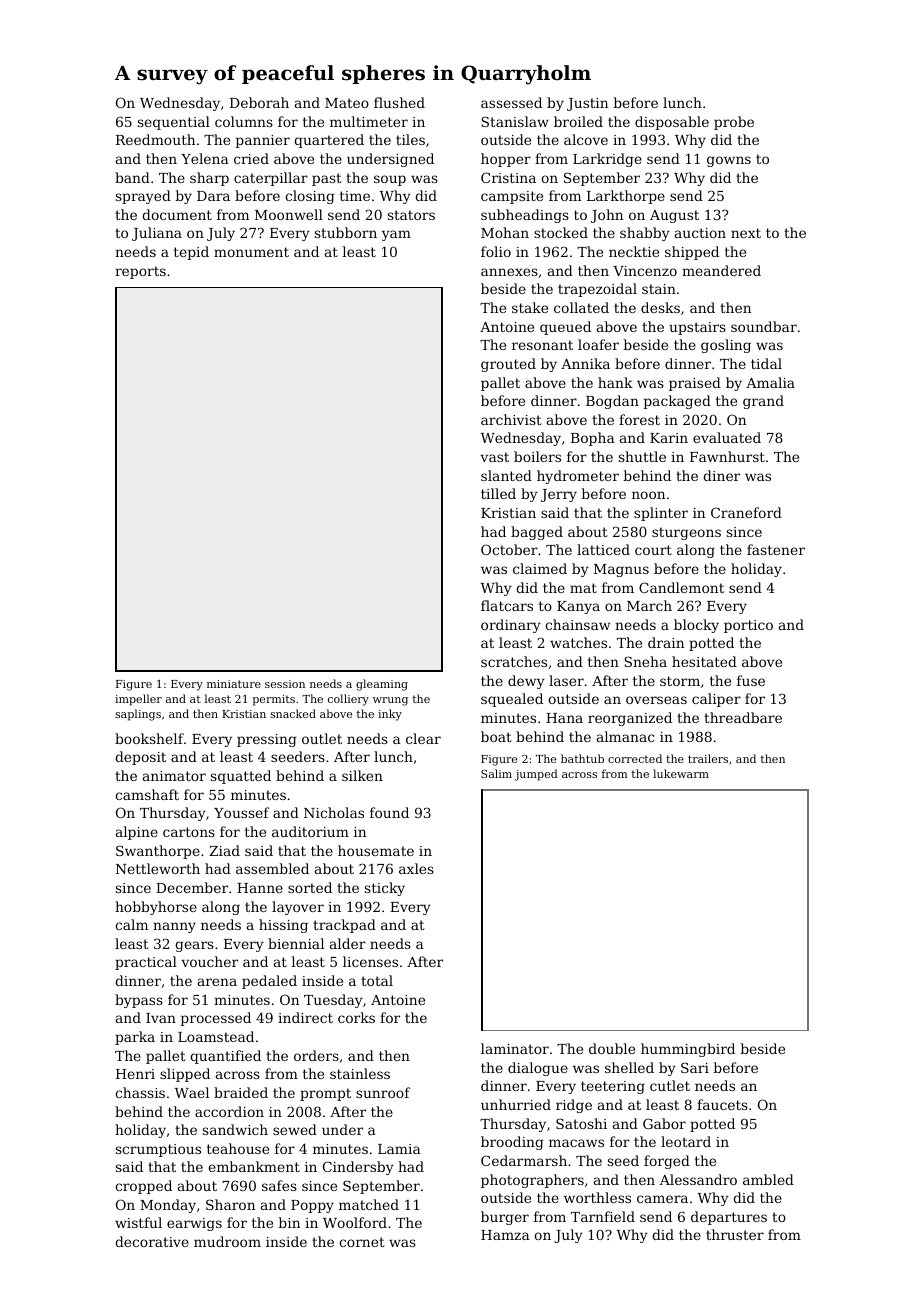 The image size is (924, 1314). I want to click on fastener, so click(776, 549).
